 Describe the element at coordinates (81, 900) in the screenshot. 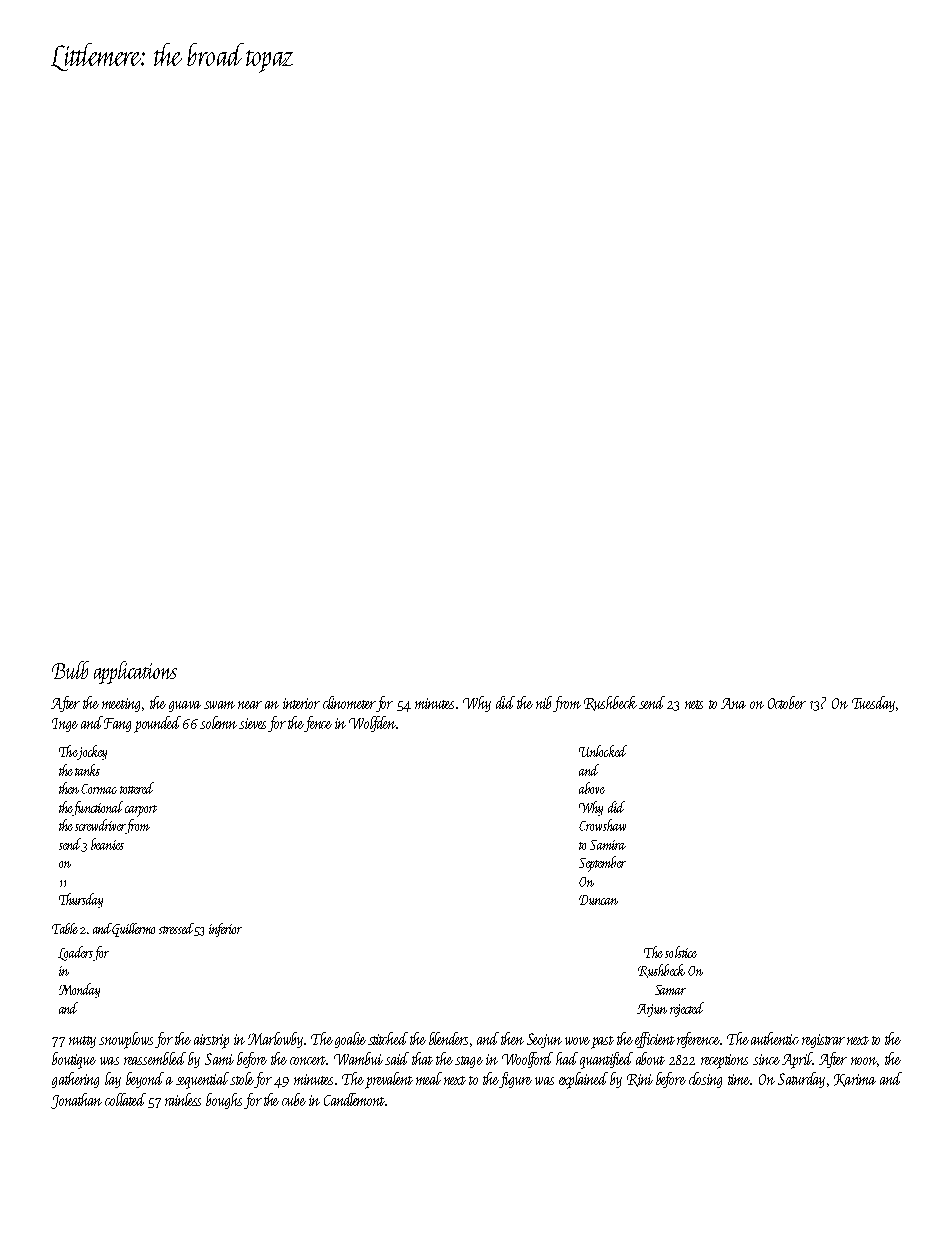

I see `Thursday` at that location.
